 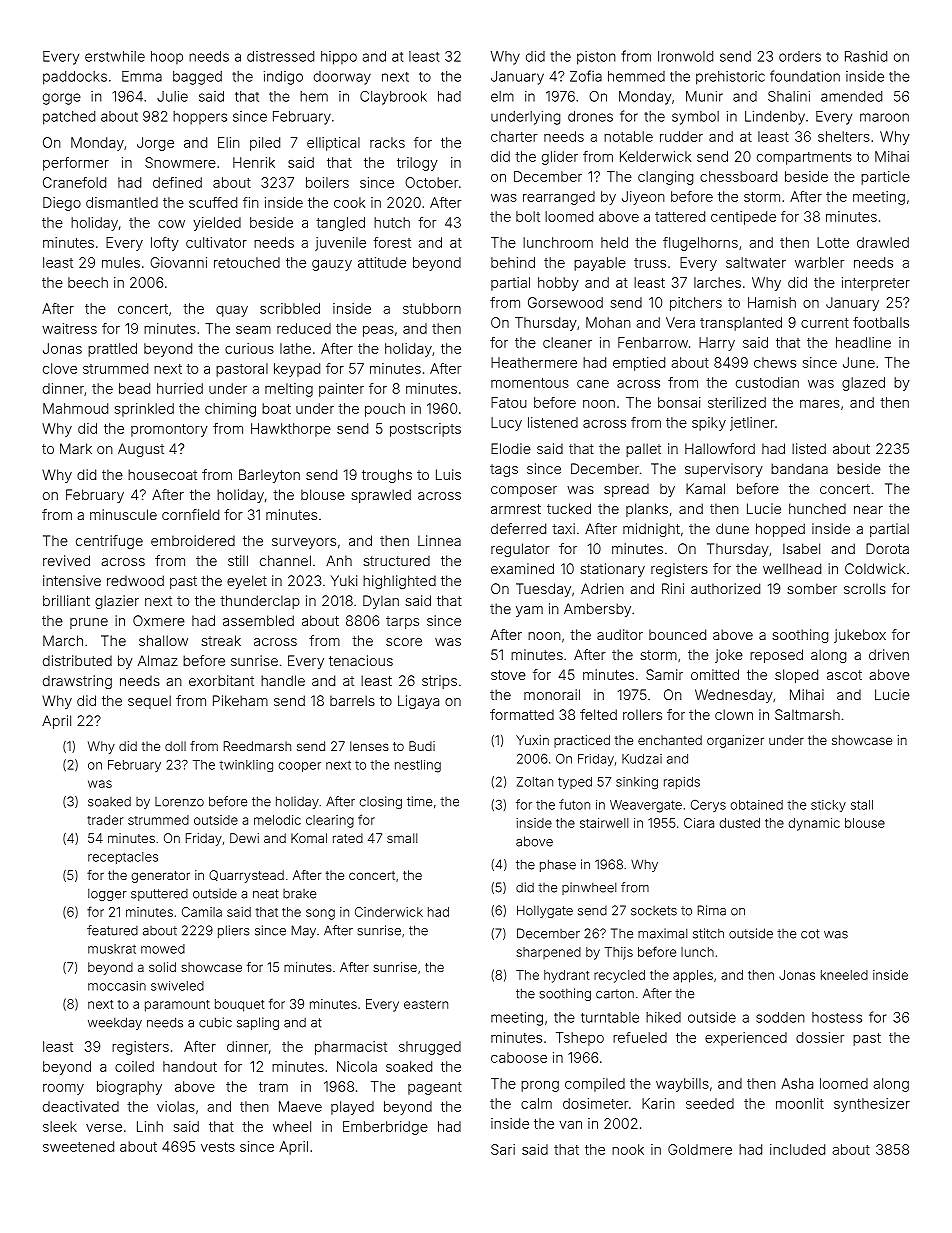 I want to click on formatted, so click(x=522, y=714).
